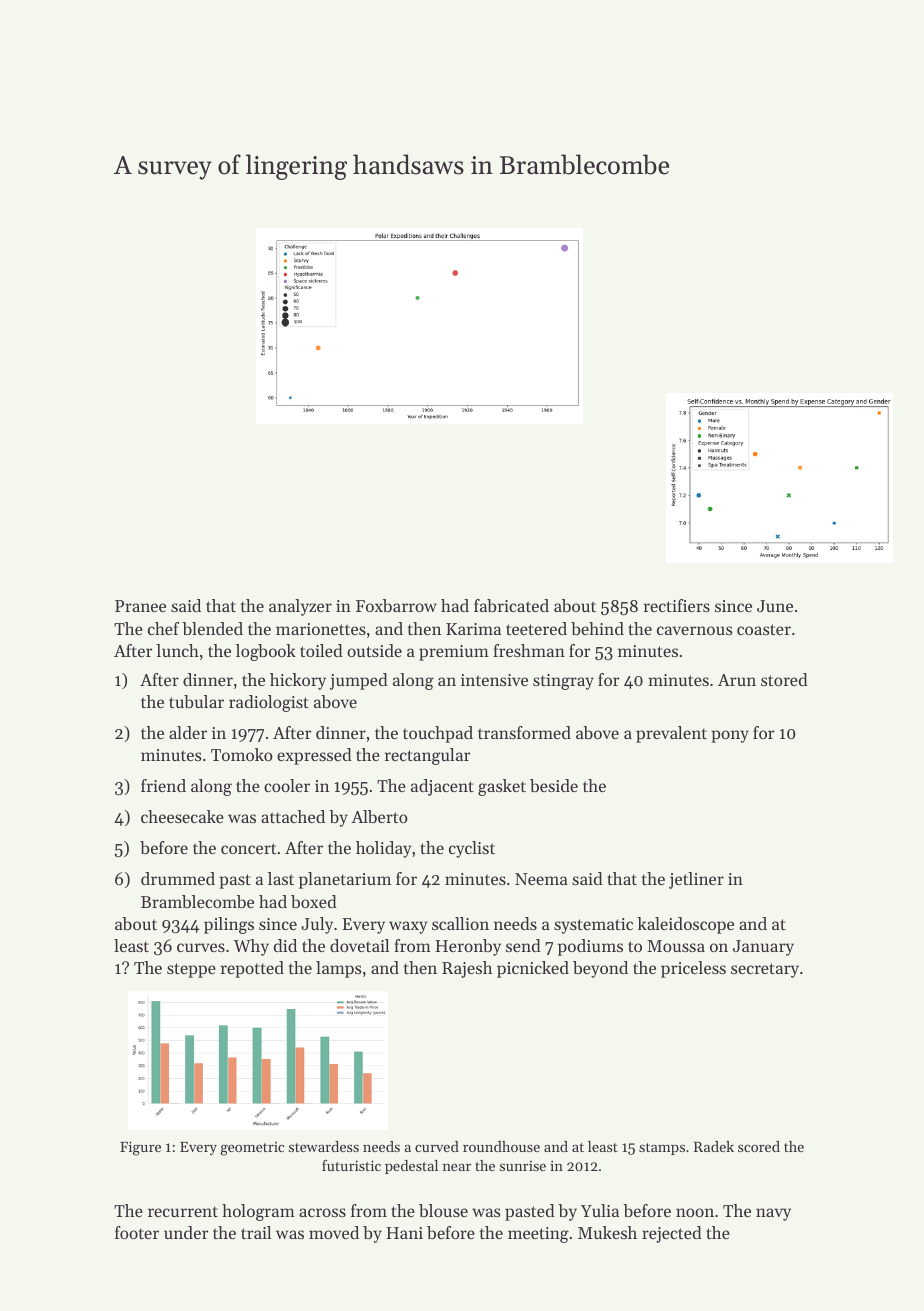 The image size is (924, 1311). Describe the element at coordinates (536, 628) in the document. I see `teetered` at that location.
